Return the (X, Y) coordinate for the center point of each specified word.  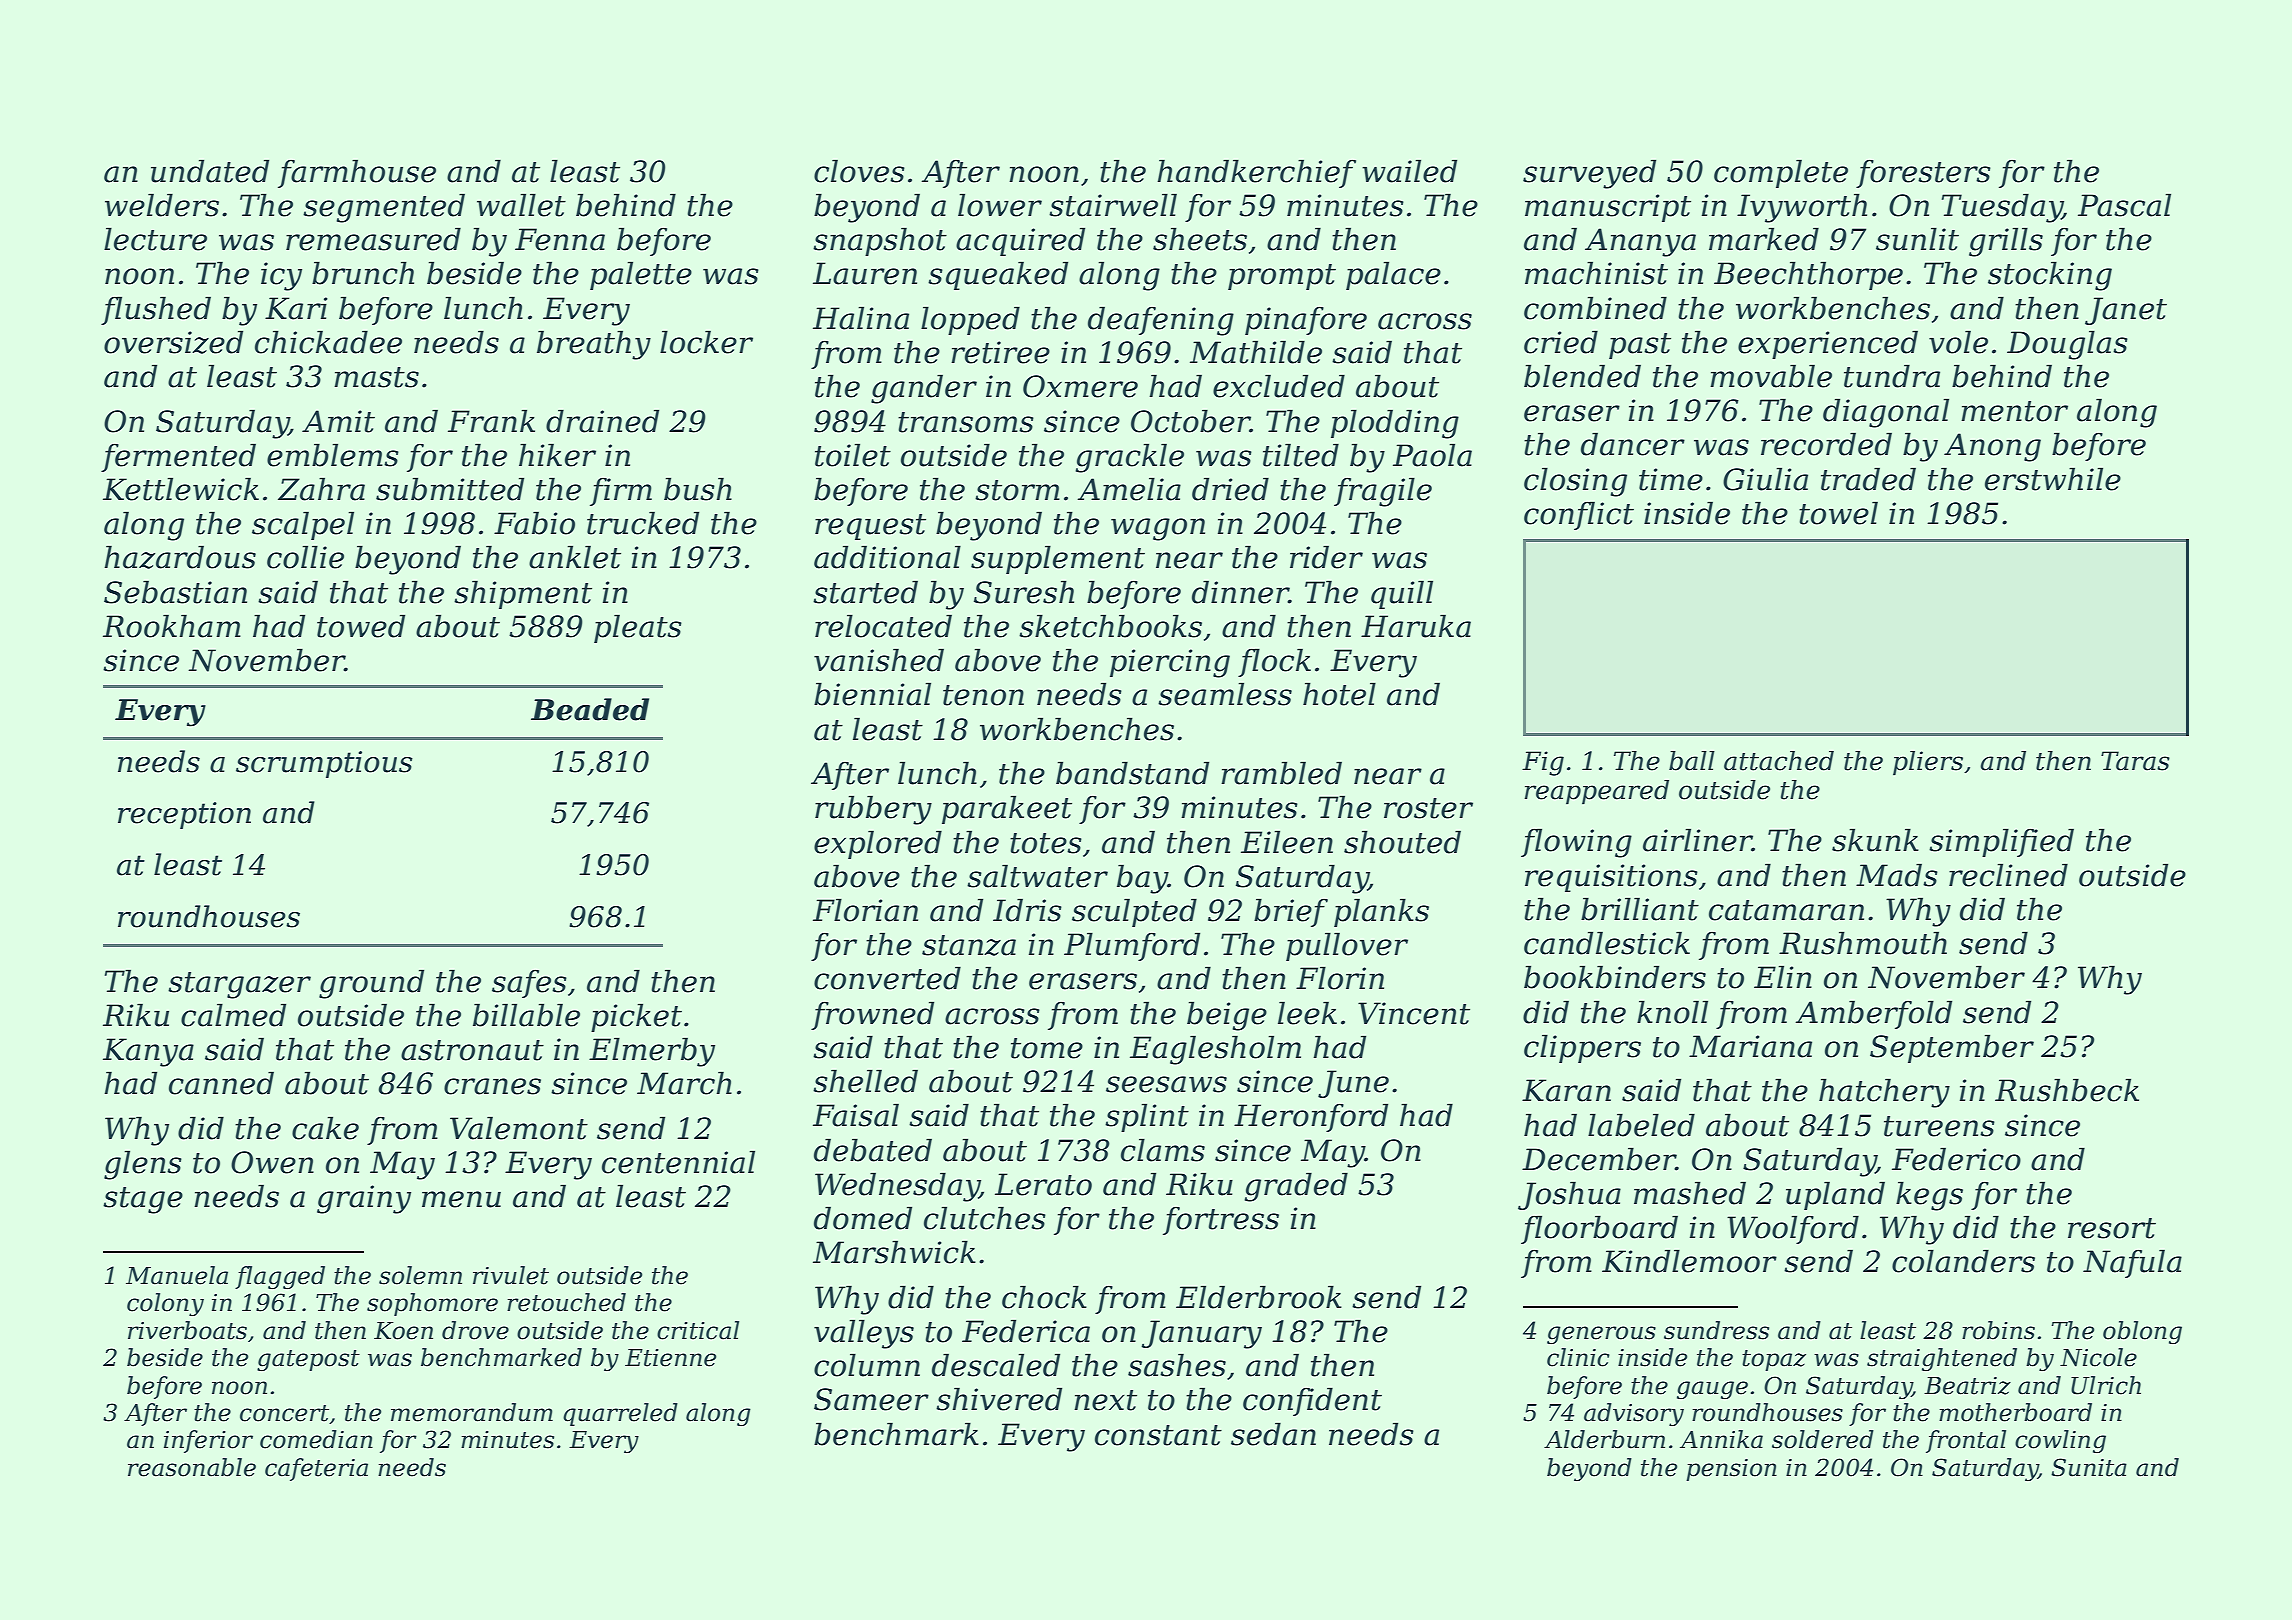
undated (210, 171)
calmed (233, 1015)
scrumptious (324, 764)
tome (1047, 1048)
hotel (1339, 694)
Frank (491, 421)
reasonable (192, 1467)
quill (1402, 594)
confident (1312, 1401)
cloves (859, 171)
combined (1595, 308)
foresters (1923, 174)
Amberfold (1874, 1014)
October (1190, 421)
